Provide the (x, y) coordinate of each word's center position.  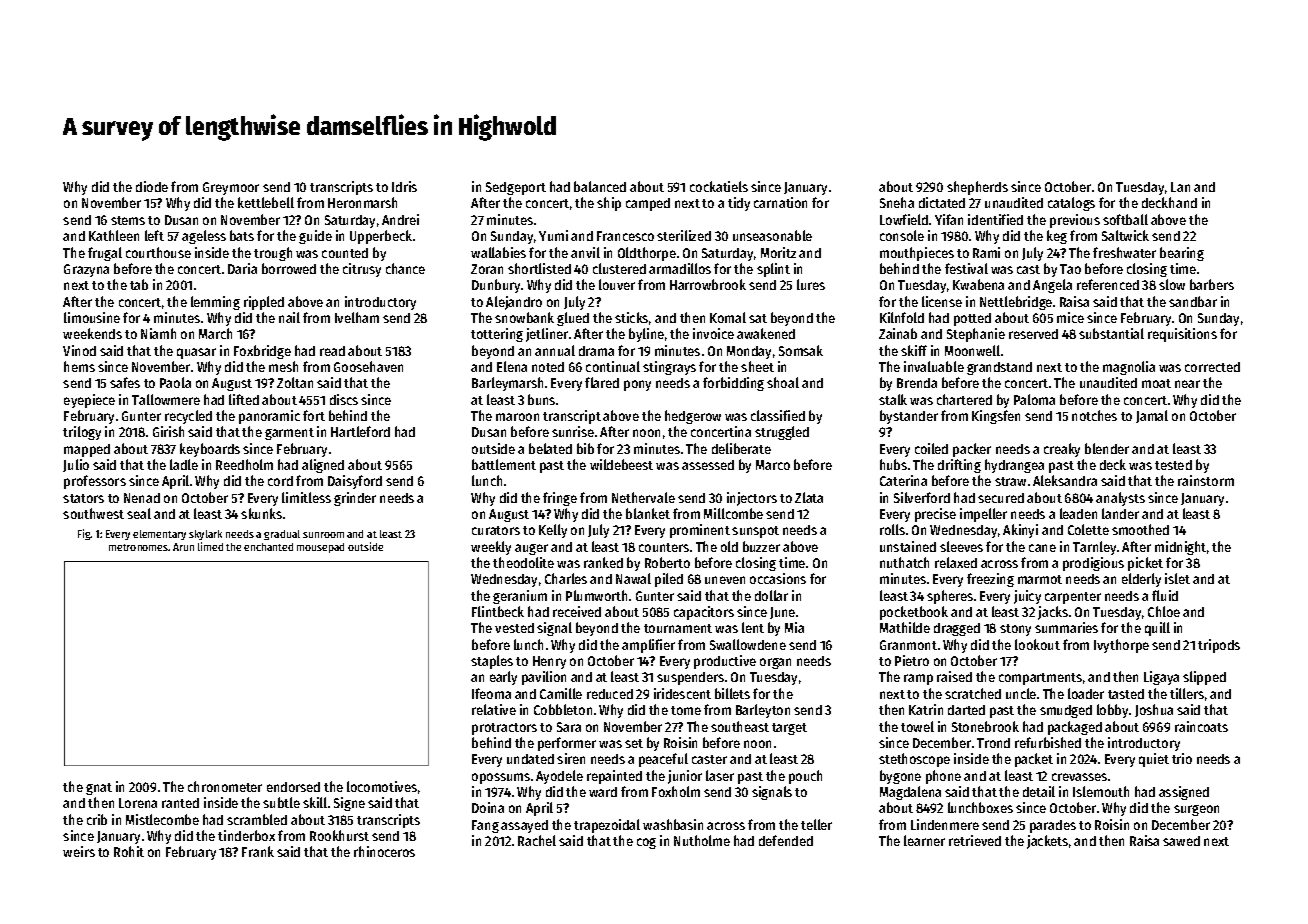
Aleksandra (1065, 480)
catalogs (1071, 204)
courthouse (158, 252)
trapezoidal (607, 826)
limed (210, 546)
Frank (258, 851)
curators (496, 530)
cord (280, 481)
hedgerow (693, 417)
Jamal (1152, 416)
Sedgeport (516, 188)
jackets (1047, 842)
